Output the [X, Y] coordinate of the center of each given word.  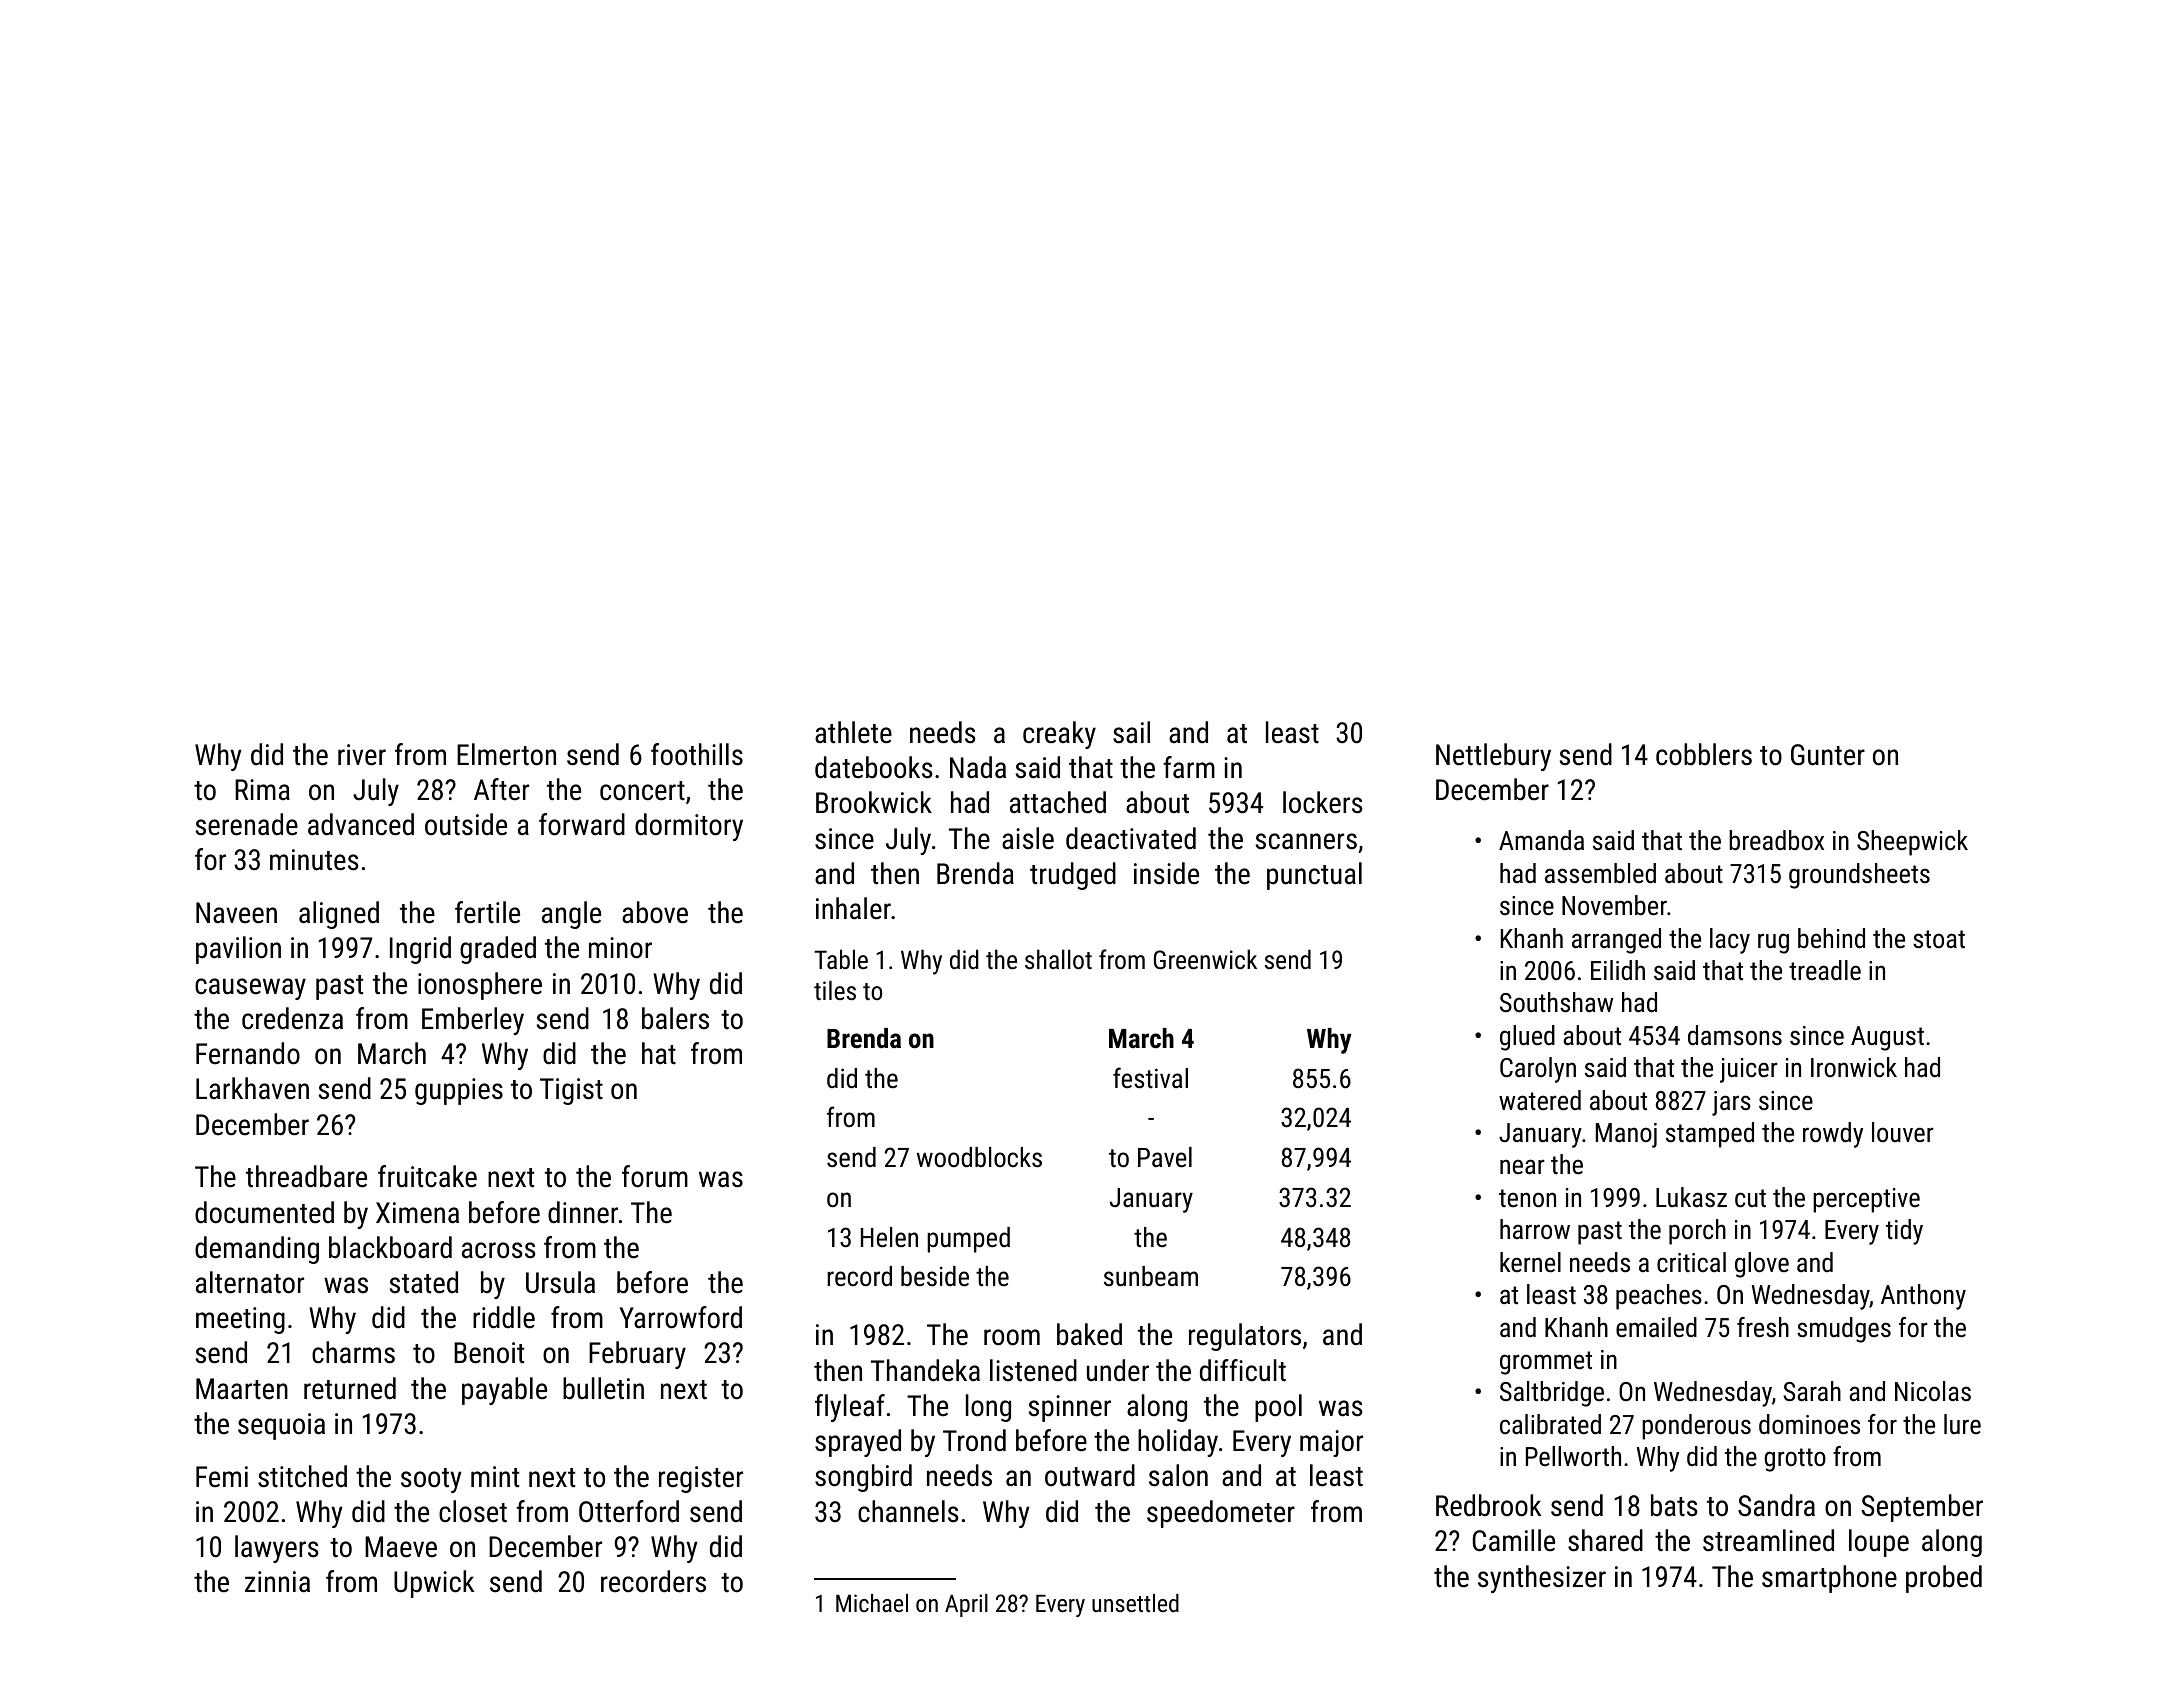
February [637, 1355]
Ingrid [420, 950]
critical [1691, 1262]
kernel [1530, 1262]
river [362, 755]
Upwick [434, 1584]
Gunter [1828, 755]
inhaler [853, 908]
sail [1131, 732]
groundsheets [1859, 876]
